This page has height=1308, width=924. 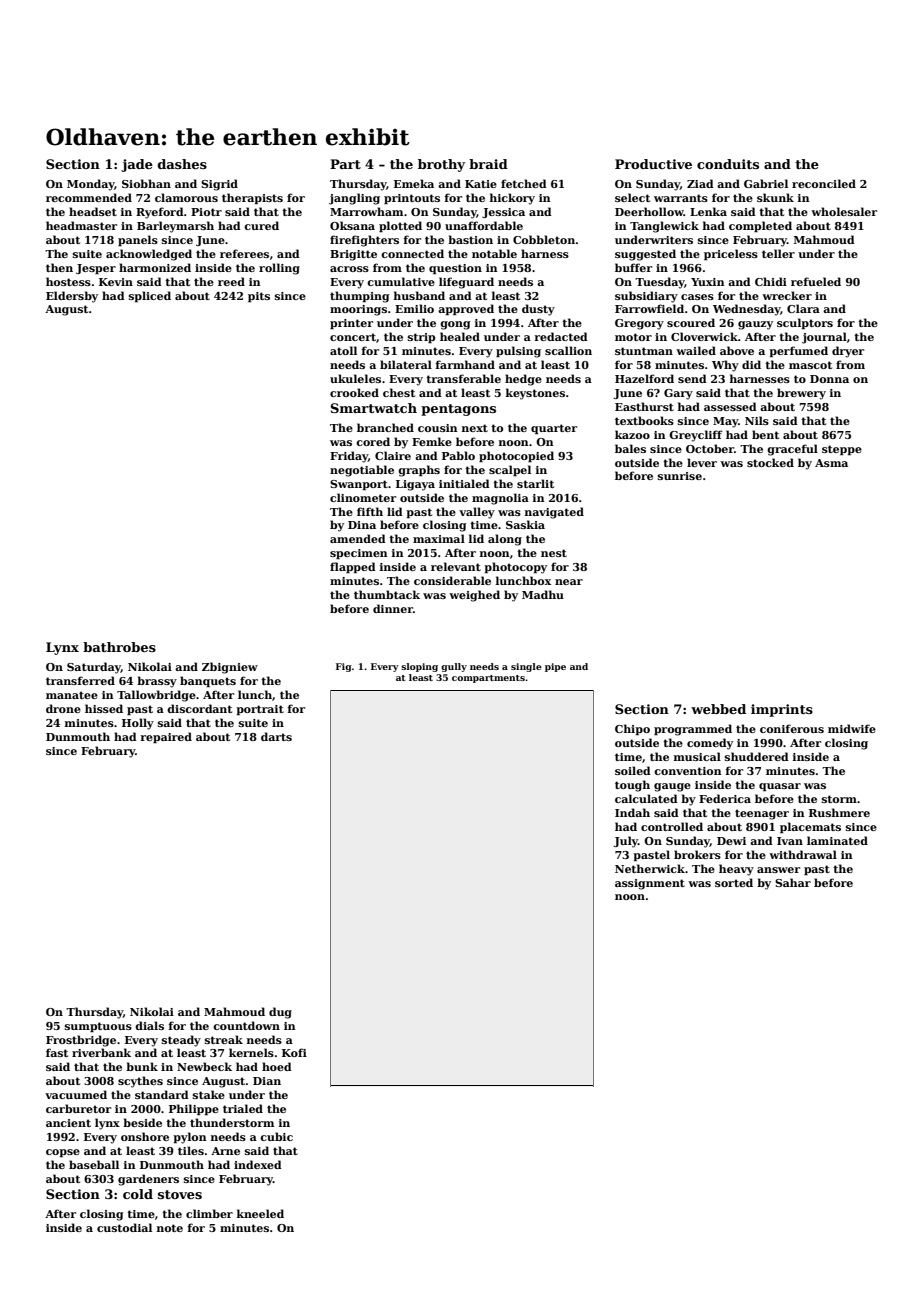 What do you see at coordinates (412, 253) in the page?
I see `connected` at bounding box center [412, 253].
